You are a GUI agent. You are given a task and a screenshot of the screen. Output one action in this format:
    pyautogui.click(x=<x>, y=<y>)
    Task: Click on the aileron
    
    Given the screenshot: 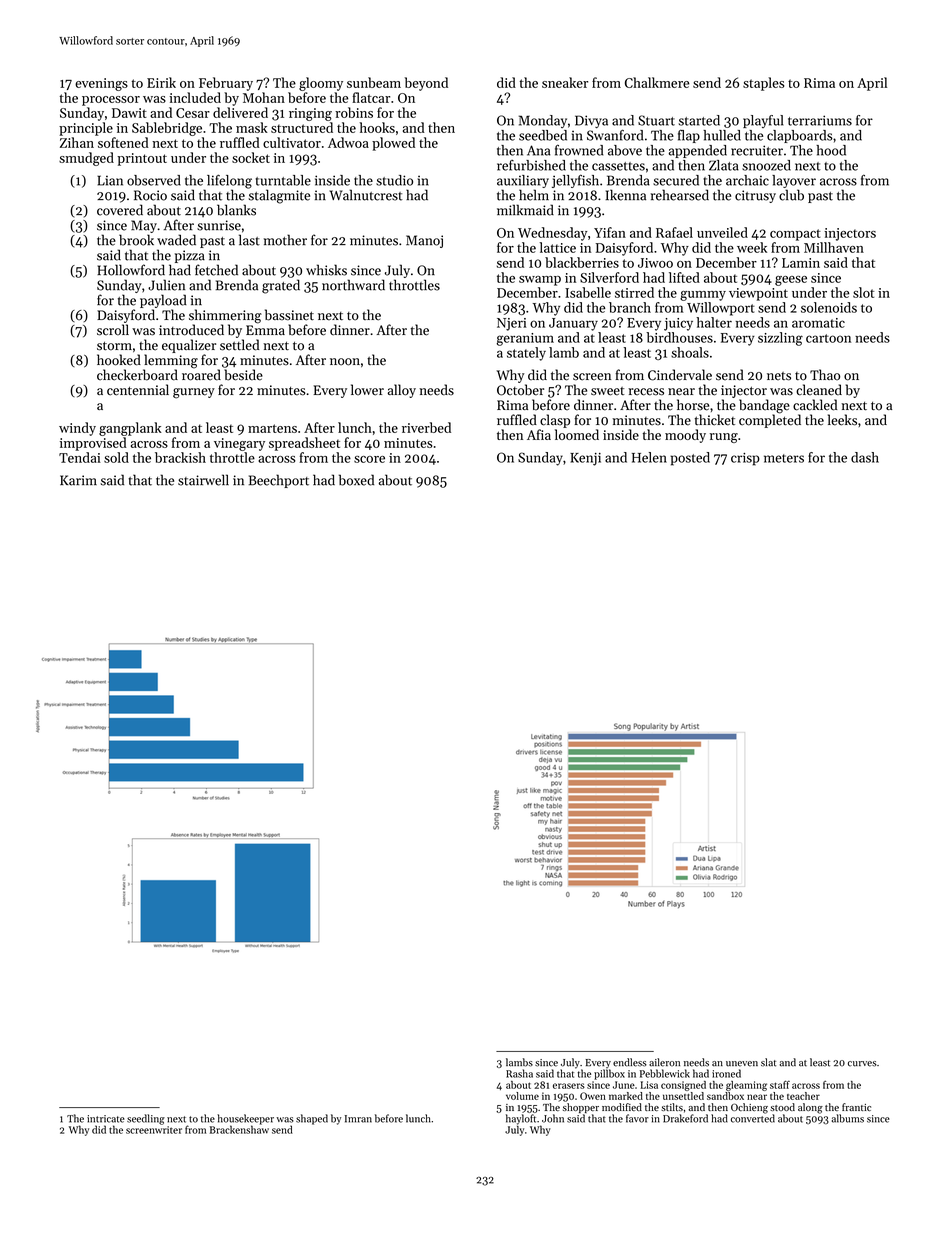 What is the action you would take?
    pyautogui.click(x=664, y=1062)
